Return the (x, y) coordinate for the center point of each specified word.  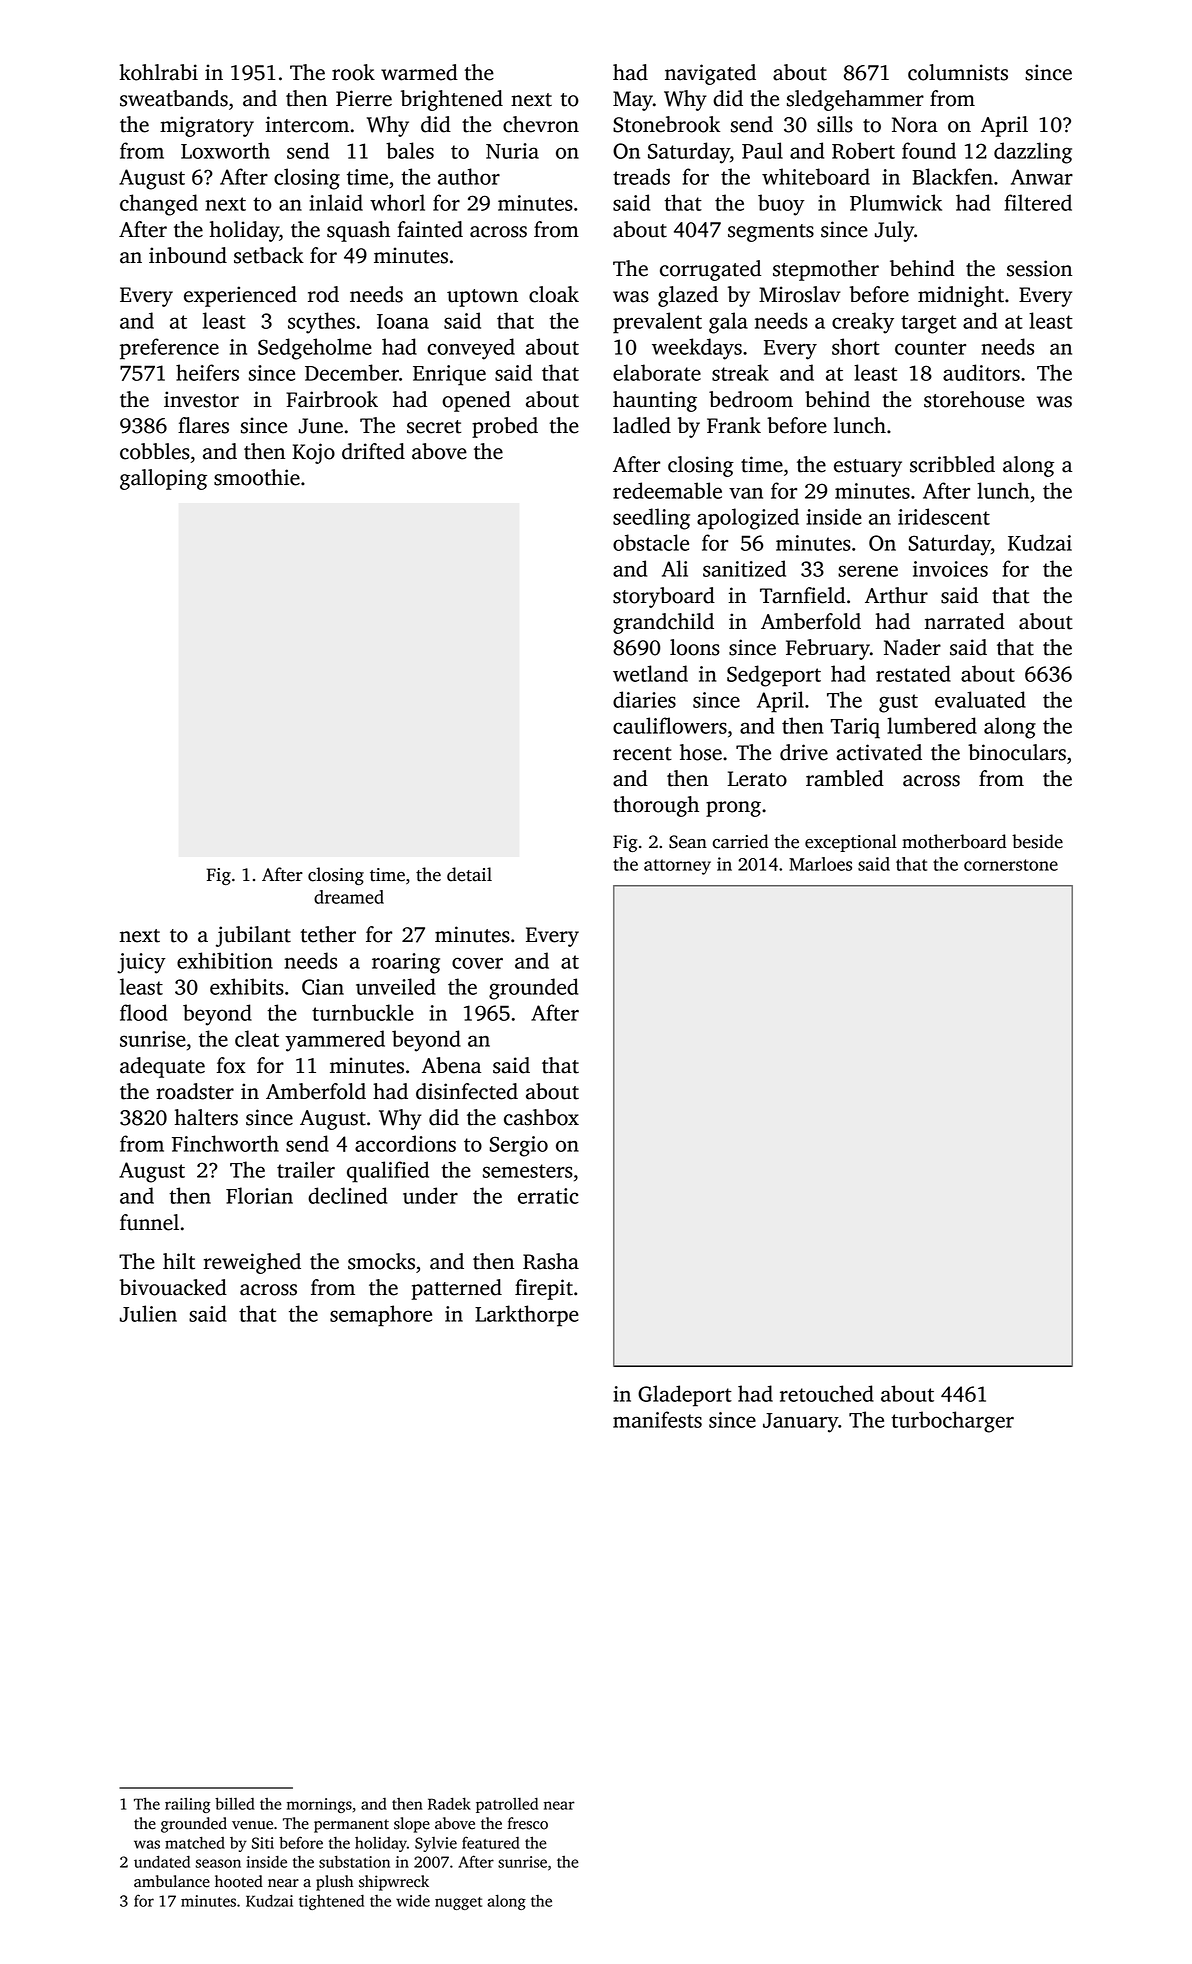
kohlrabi (159, 72)
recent (642, 754)
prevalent (657, 323)
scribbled (952, 464)
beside (1037, 841)
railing (188, 1805)
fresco (527, 1823)
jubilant (253, 936)
